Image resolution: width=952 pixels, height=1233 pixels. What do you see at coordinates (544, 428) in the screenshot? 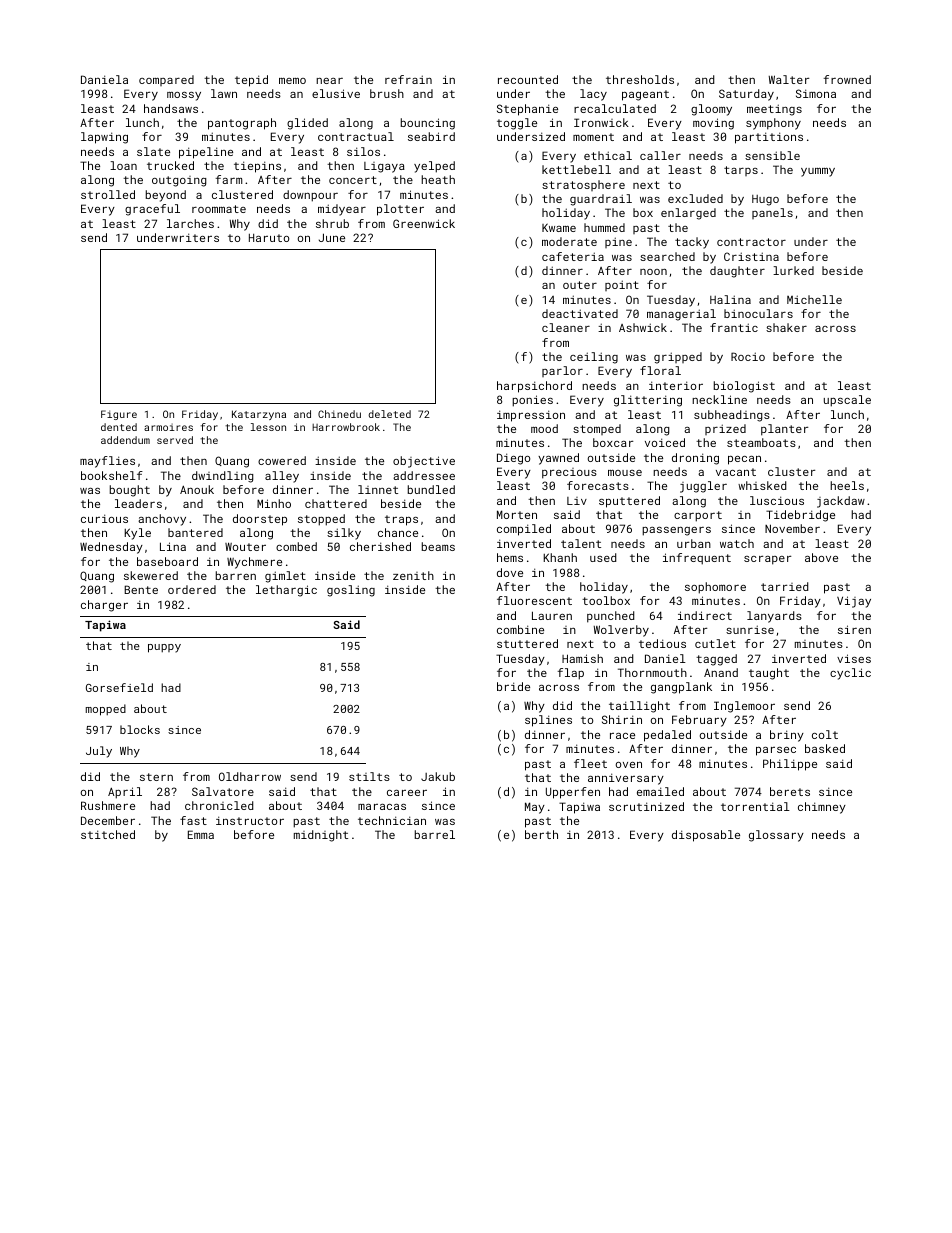
I see `mood` at bounding box center [544, 428].
